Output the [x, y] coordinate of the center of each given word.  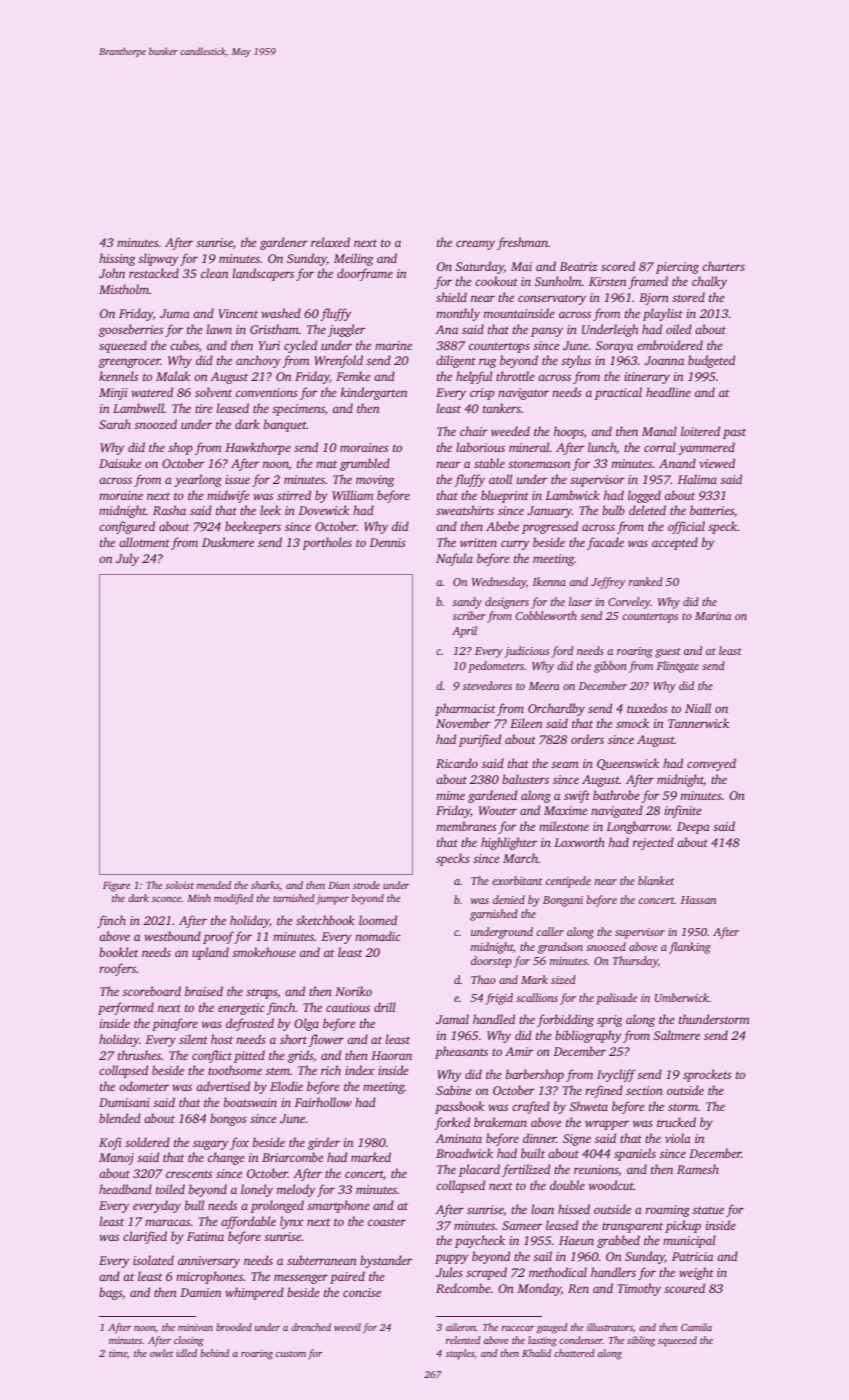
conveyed [711, 764]
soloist [179, 885]
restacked [154, 273]
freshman [522, 243]
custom [291, 1354]
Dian [339, 885]
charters [723, 266]
